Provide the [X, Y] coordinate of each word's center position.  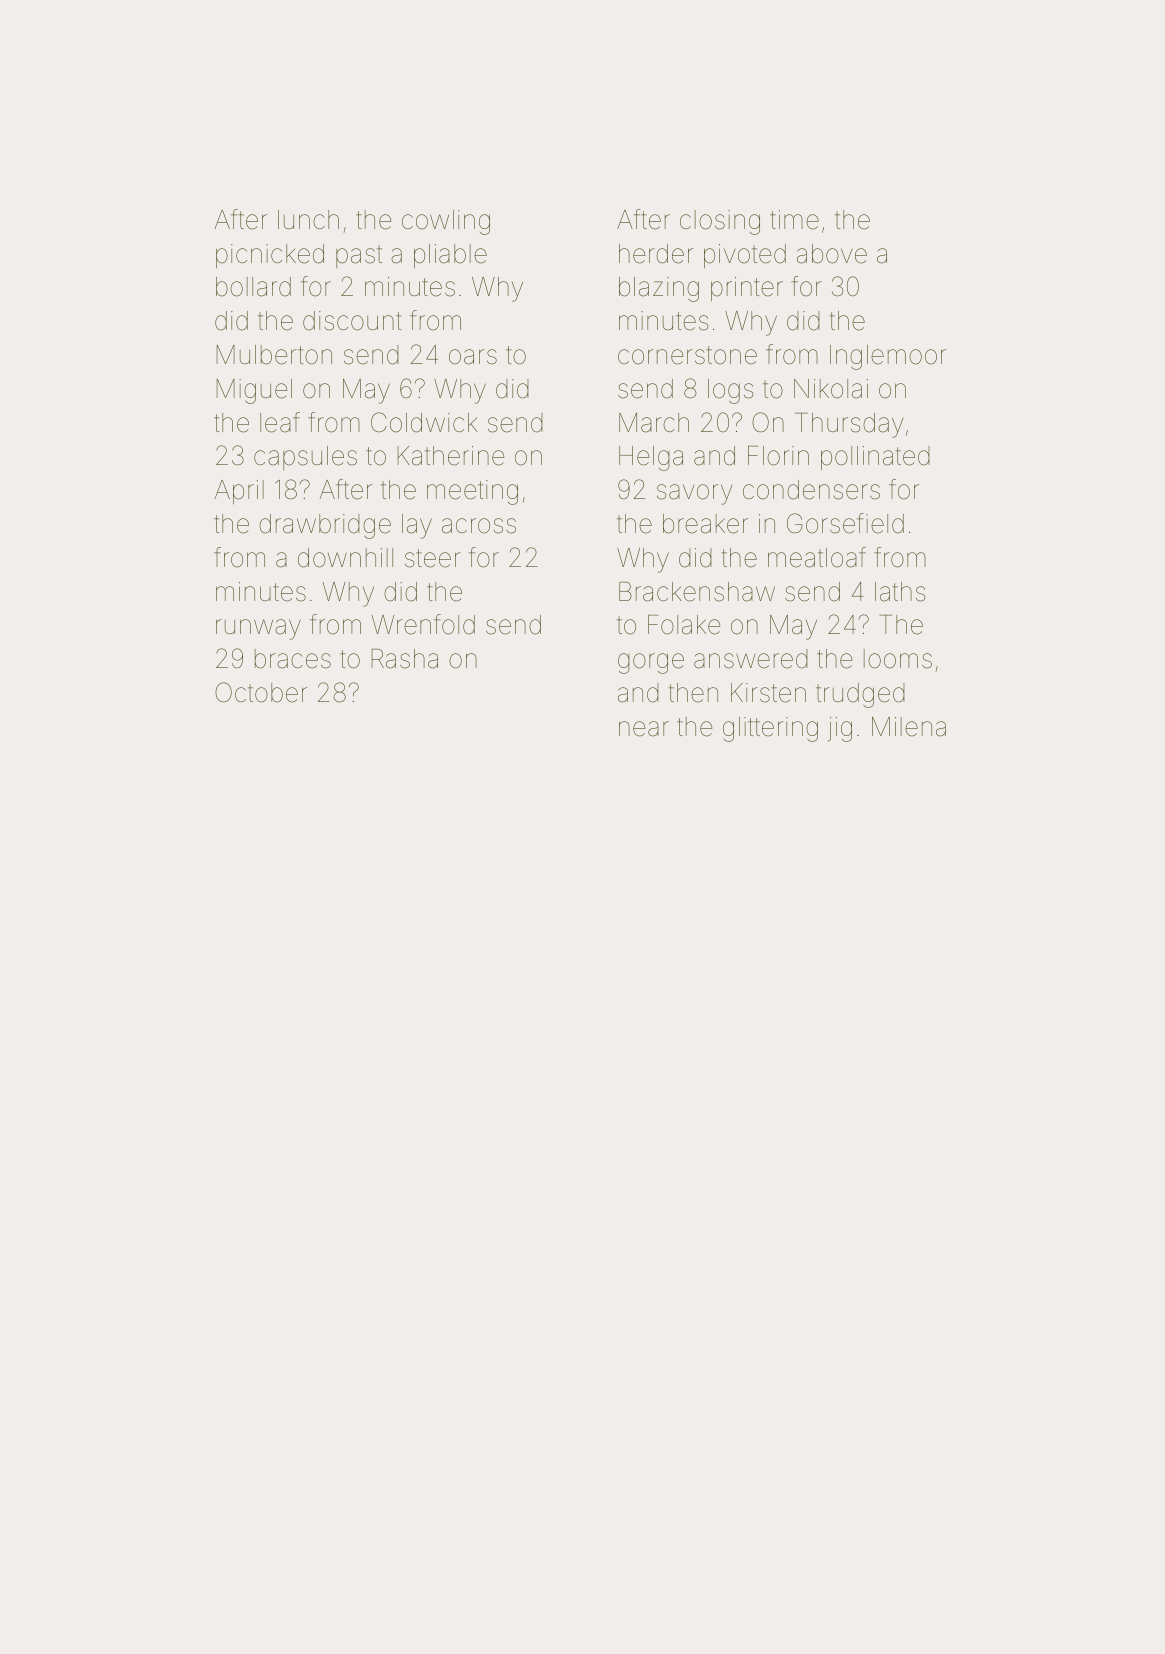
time [794, 220]
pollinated [875, 458]
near [644, 729]
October [261, 692]
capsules [305, 458]
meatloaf [817, 557]
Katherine [450, 456]
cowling [446, 222]
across [479, 526]
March [654, 423]
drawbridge [325, 526]
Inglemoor [888, 357]
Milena [909, 727]
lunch [308, 219]
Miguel [254, 391]
